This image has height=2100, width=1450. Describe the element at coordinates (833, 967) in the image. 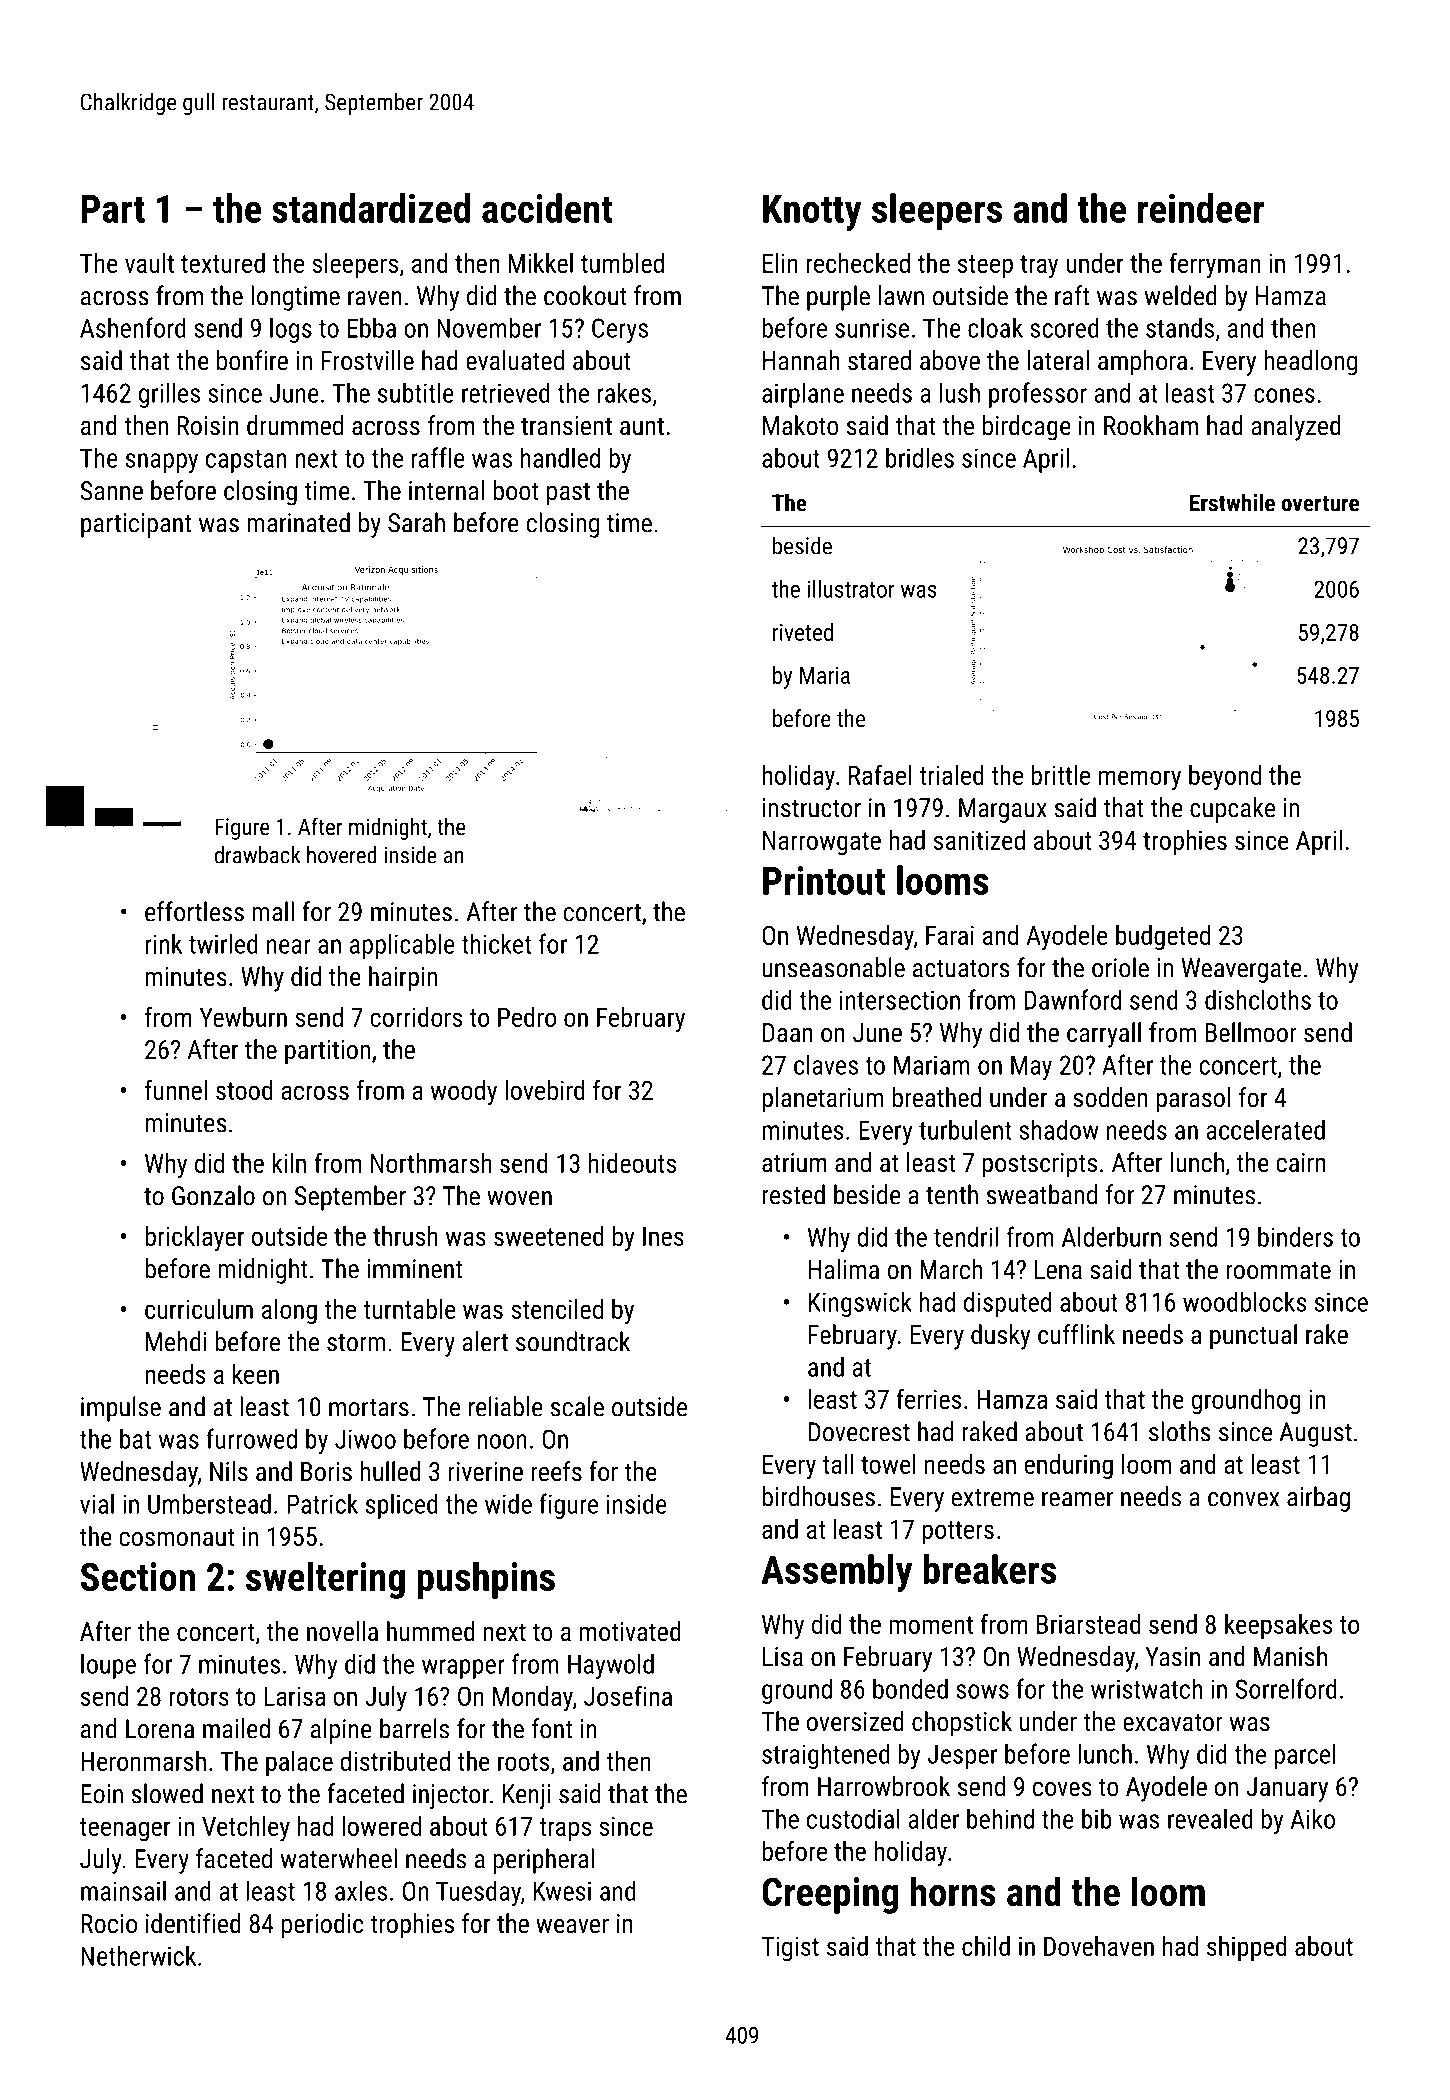

I see `unseasonable` at that location.
